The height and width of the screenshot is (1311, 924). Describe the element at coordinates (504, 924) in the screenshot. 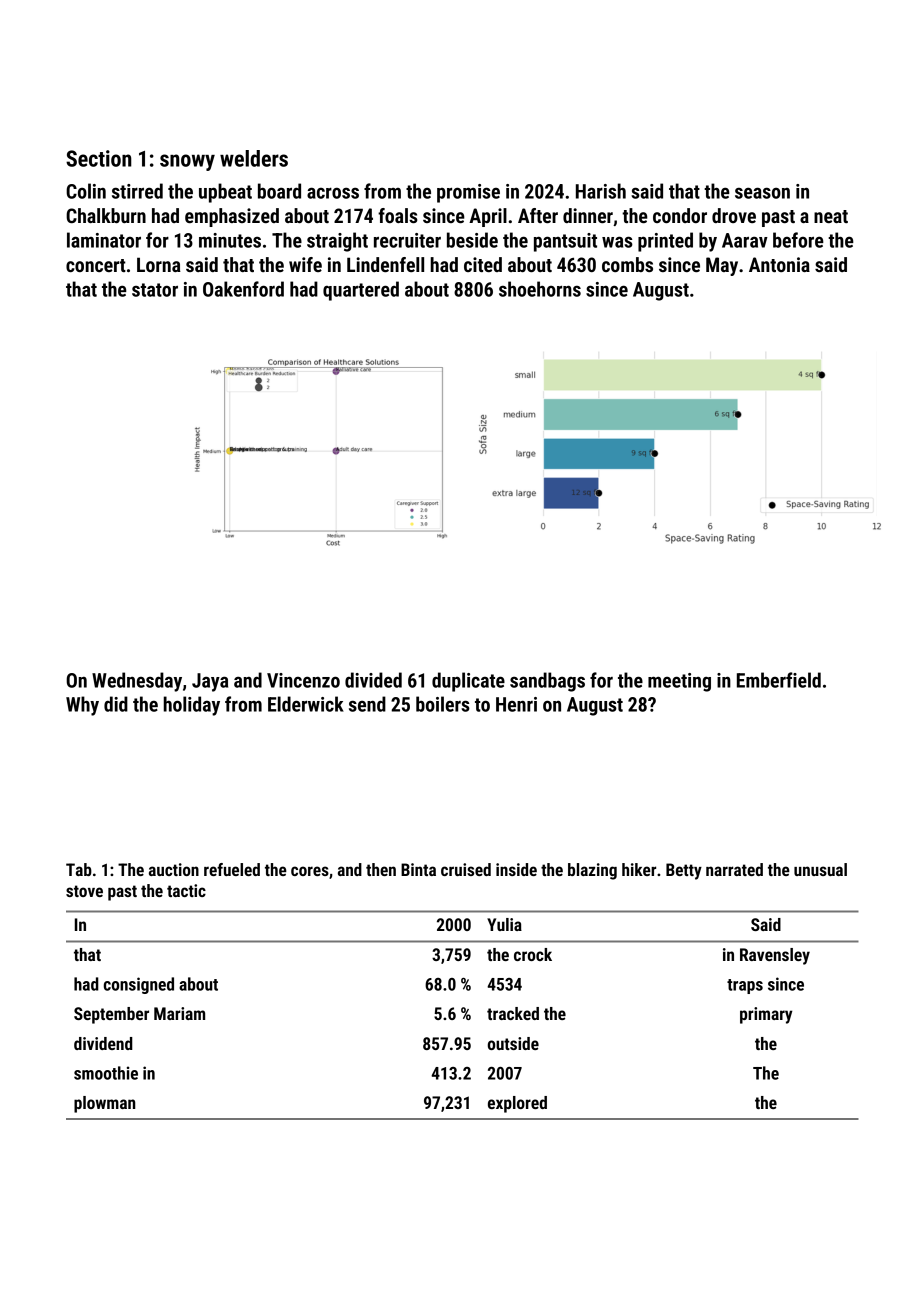

I see `Yulia` at that location.
